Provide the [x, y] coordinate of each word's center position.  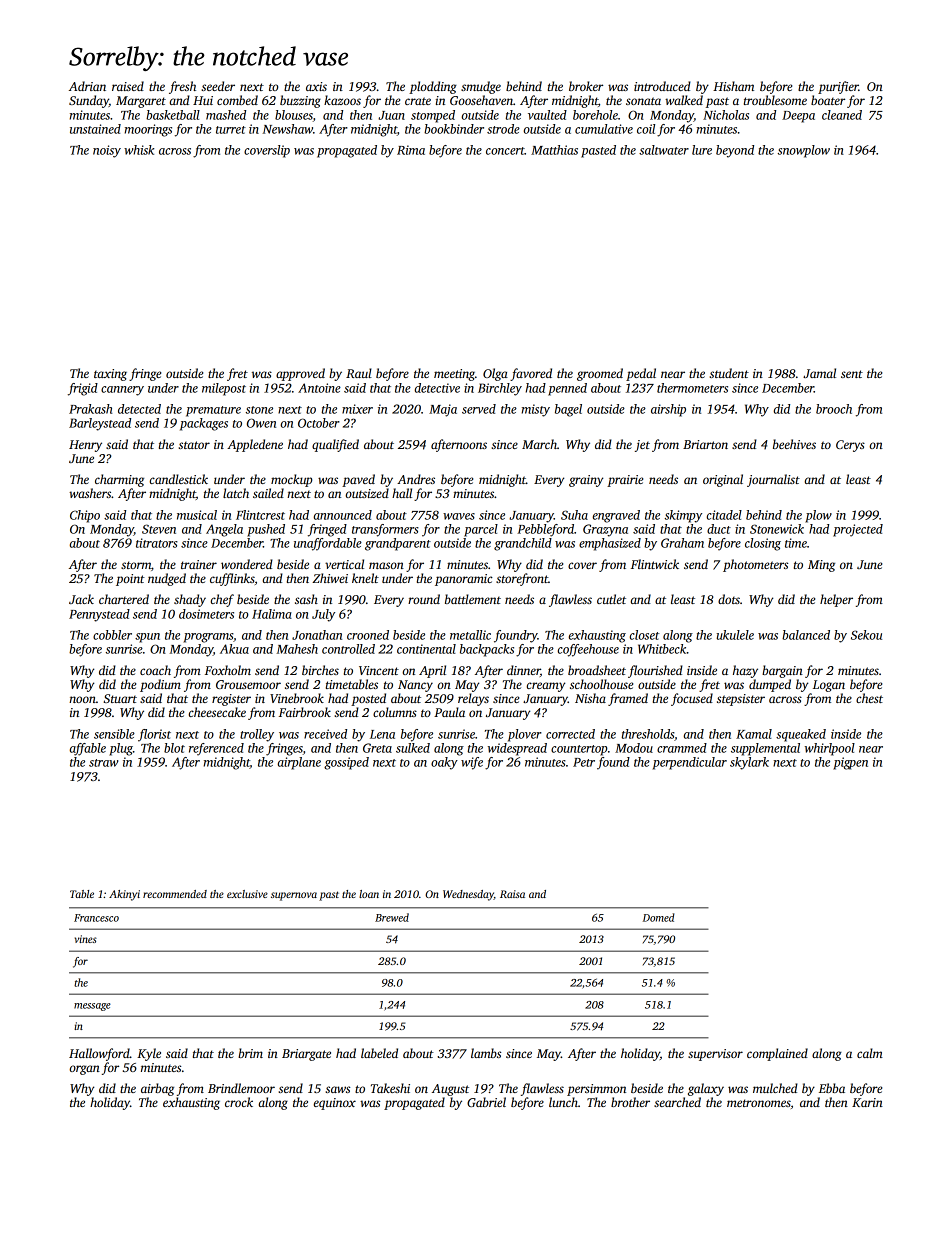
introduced [662, 86]
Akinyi [124, 895]
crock [239, 1102]
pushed [266, 530]
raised [128, 86]
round [424, 599]
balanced [806, 635]
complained [777, 1054]
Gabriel [486, 1102]
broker [586, 86]
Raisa [512, 894]
